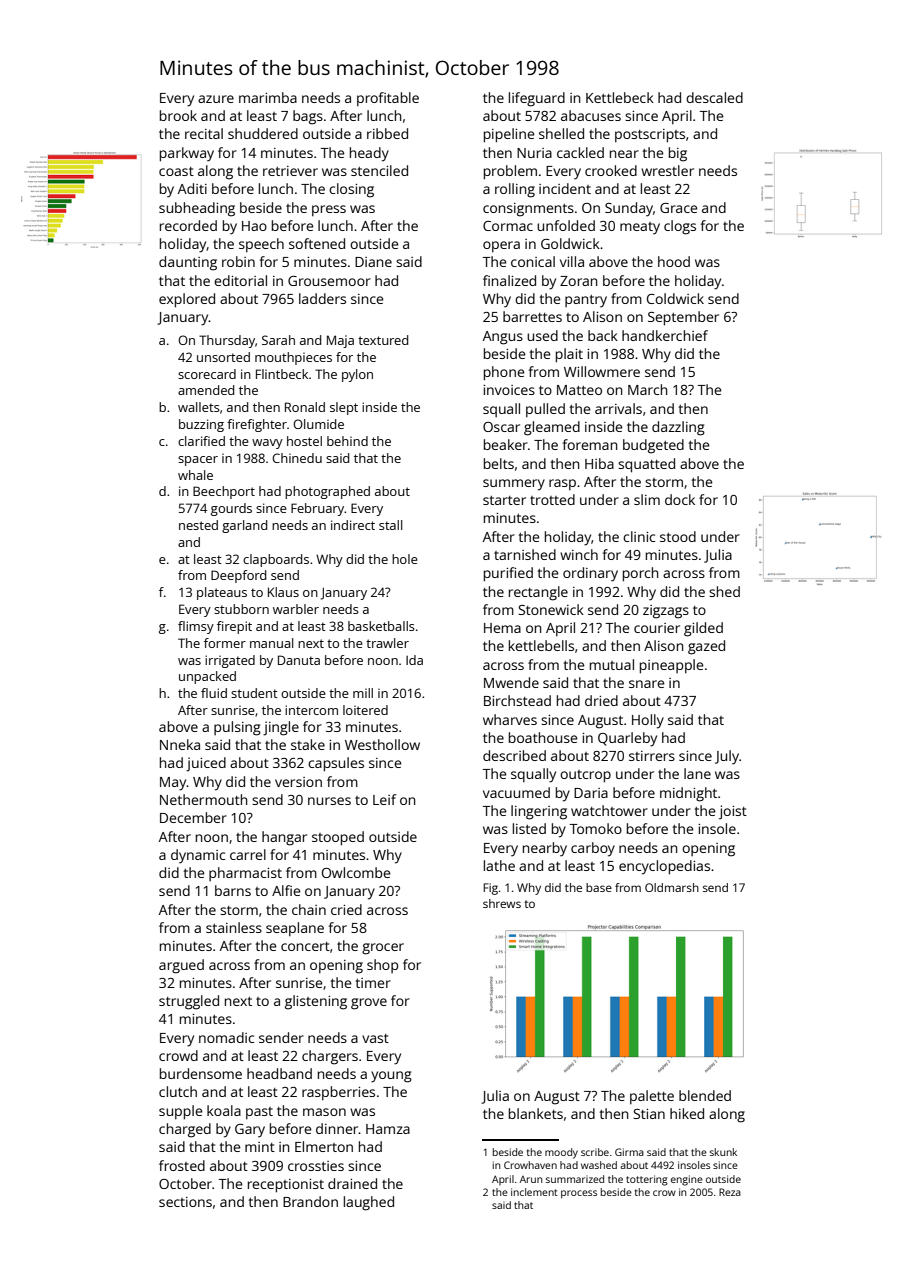  What do you see at coordinates (206, 390) in the screenshot?
I see `amended` at bounding box center [206, 390].
